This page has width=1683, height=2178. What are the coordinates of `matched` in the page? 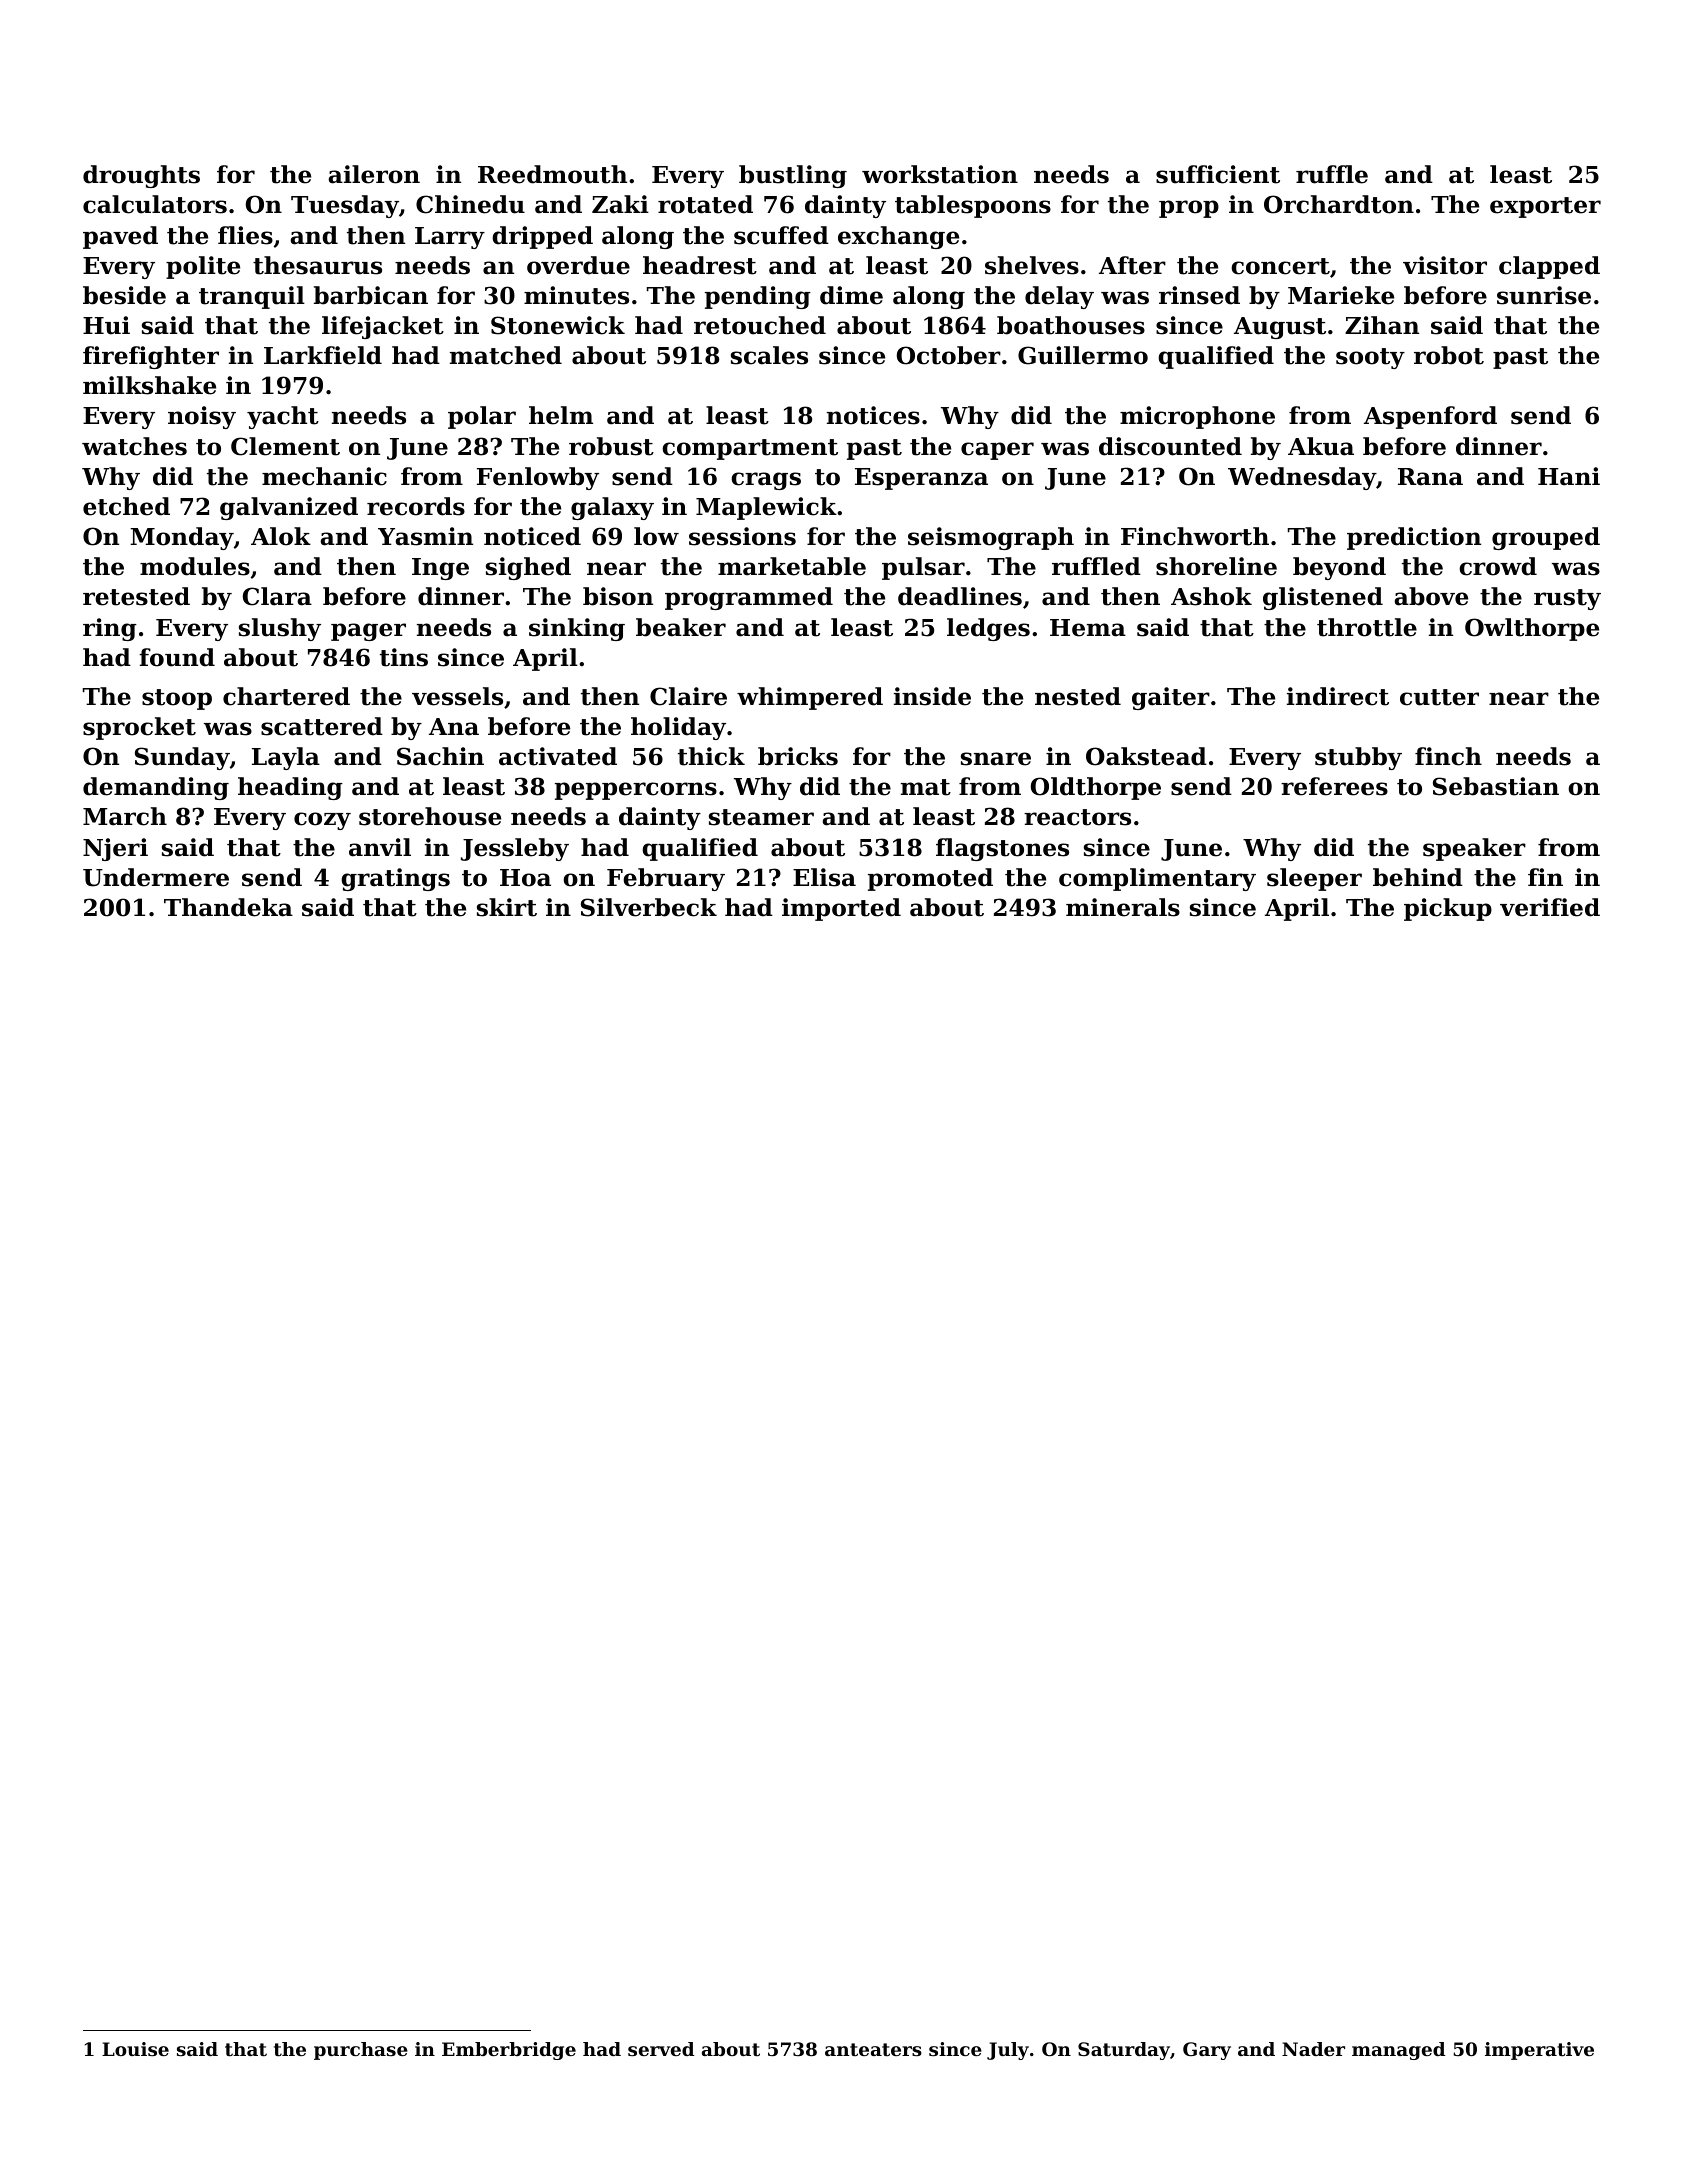 It's located at (506, 355).
